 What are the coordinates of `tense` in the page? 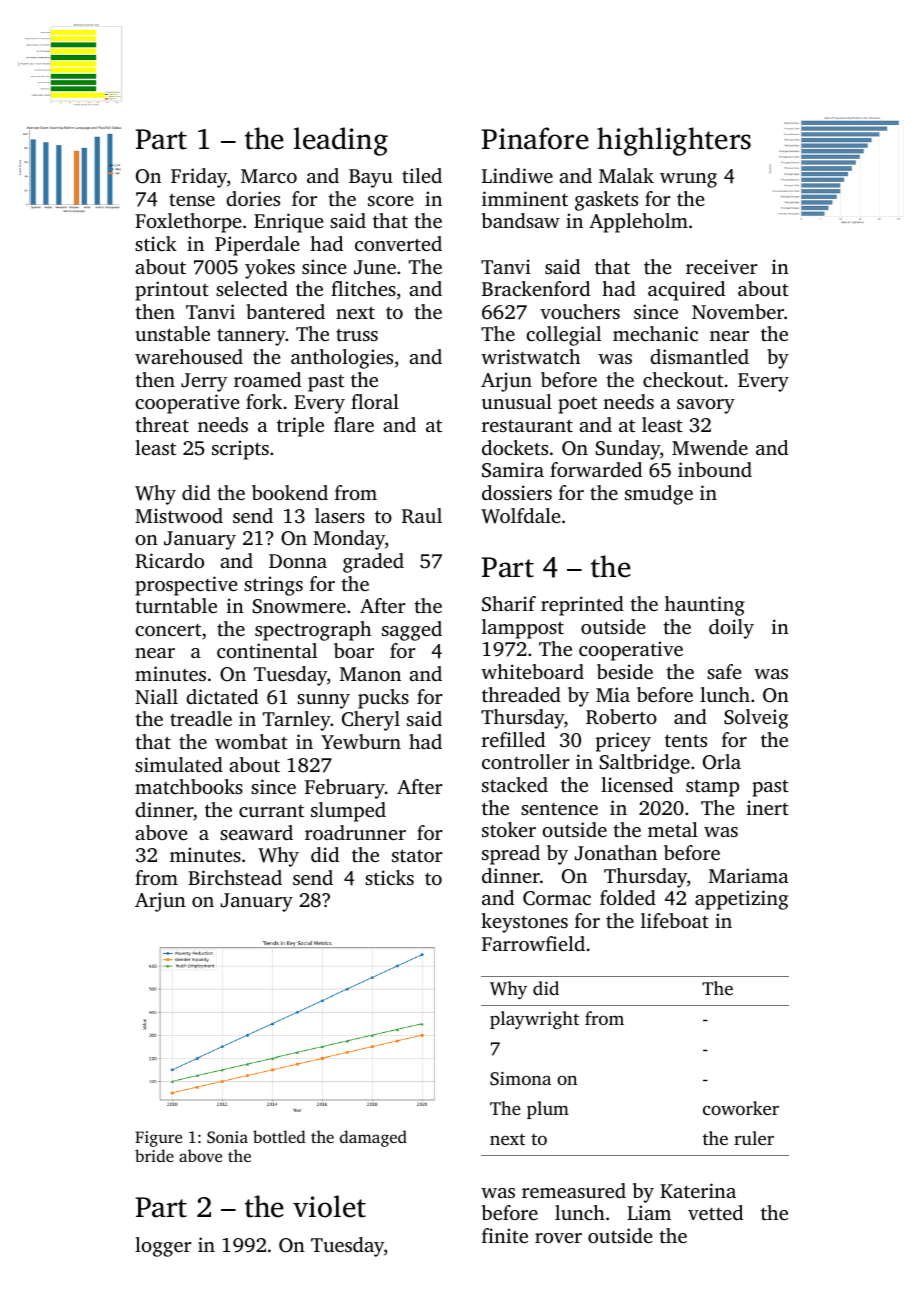 It's located at (192, 200).
